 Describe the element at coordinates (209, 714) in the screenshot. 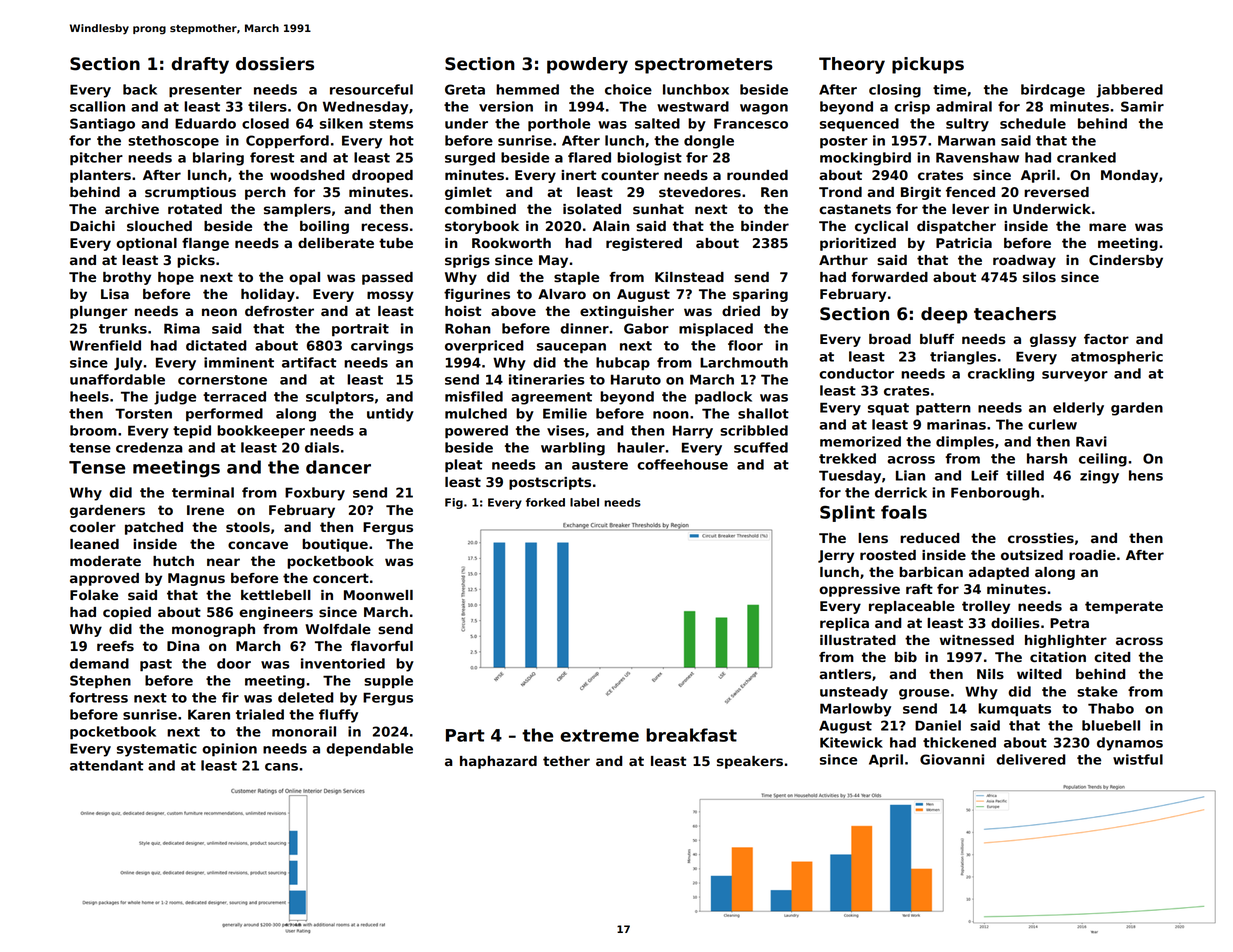

I see `Karen` at that location.
